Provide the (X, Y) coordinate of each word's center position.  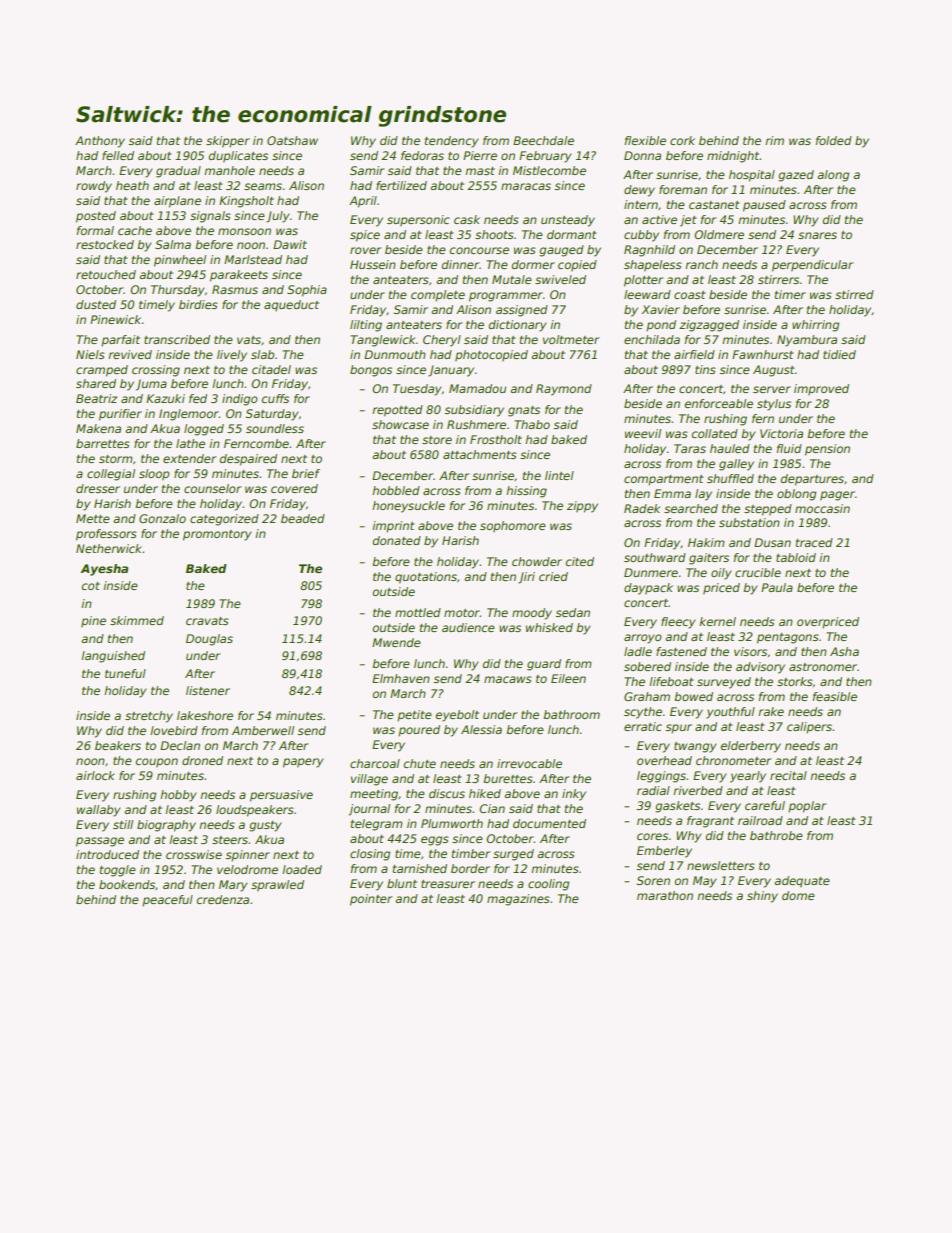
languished (113, 657)
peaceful (167, 901)
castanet (714, 205)
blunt (402, 883)
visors (750, 651)
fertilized (401, 185)
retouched (106, 274)
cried (553, 576)
